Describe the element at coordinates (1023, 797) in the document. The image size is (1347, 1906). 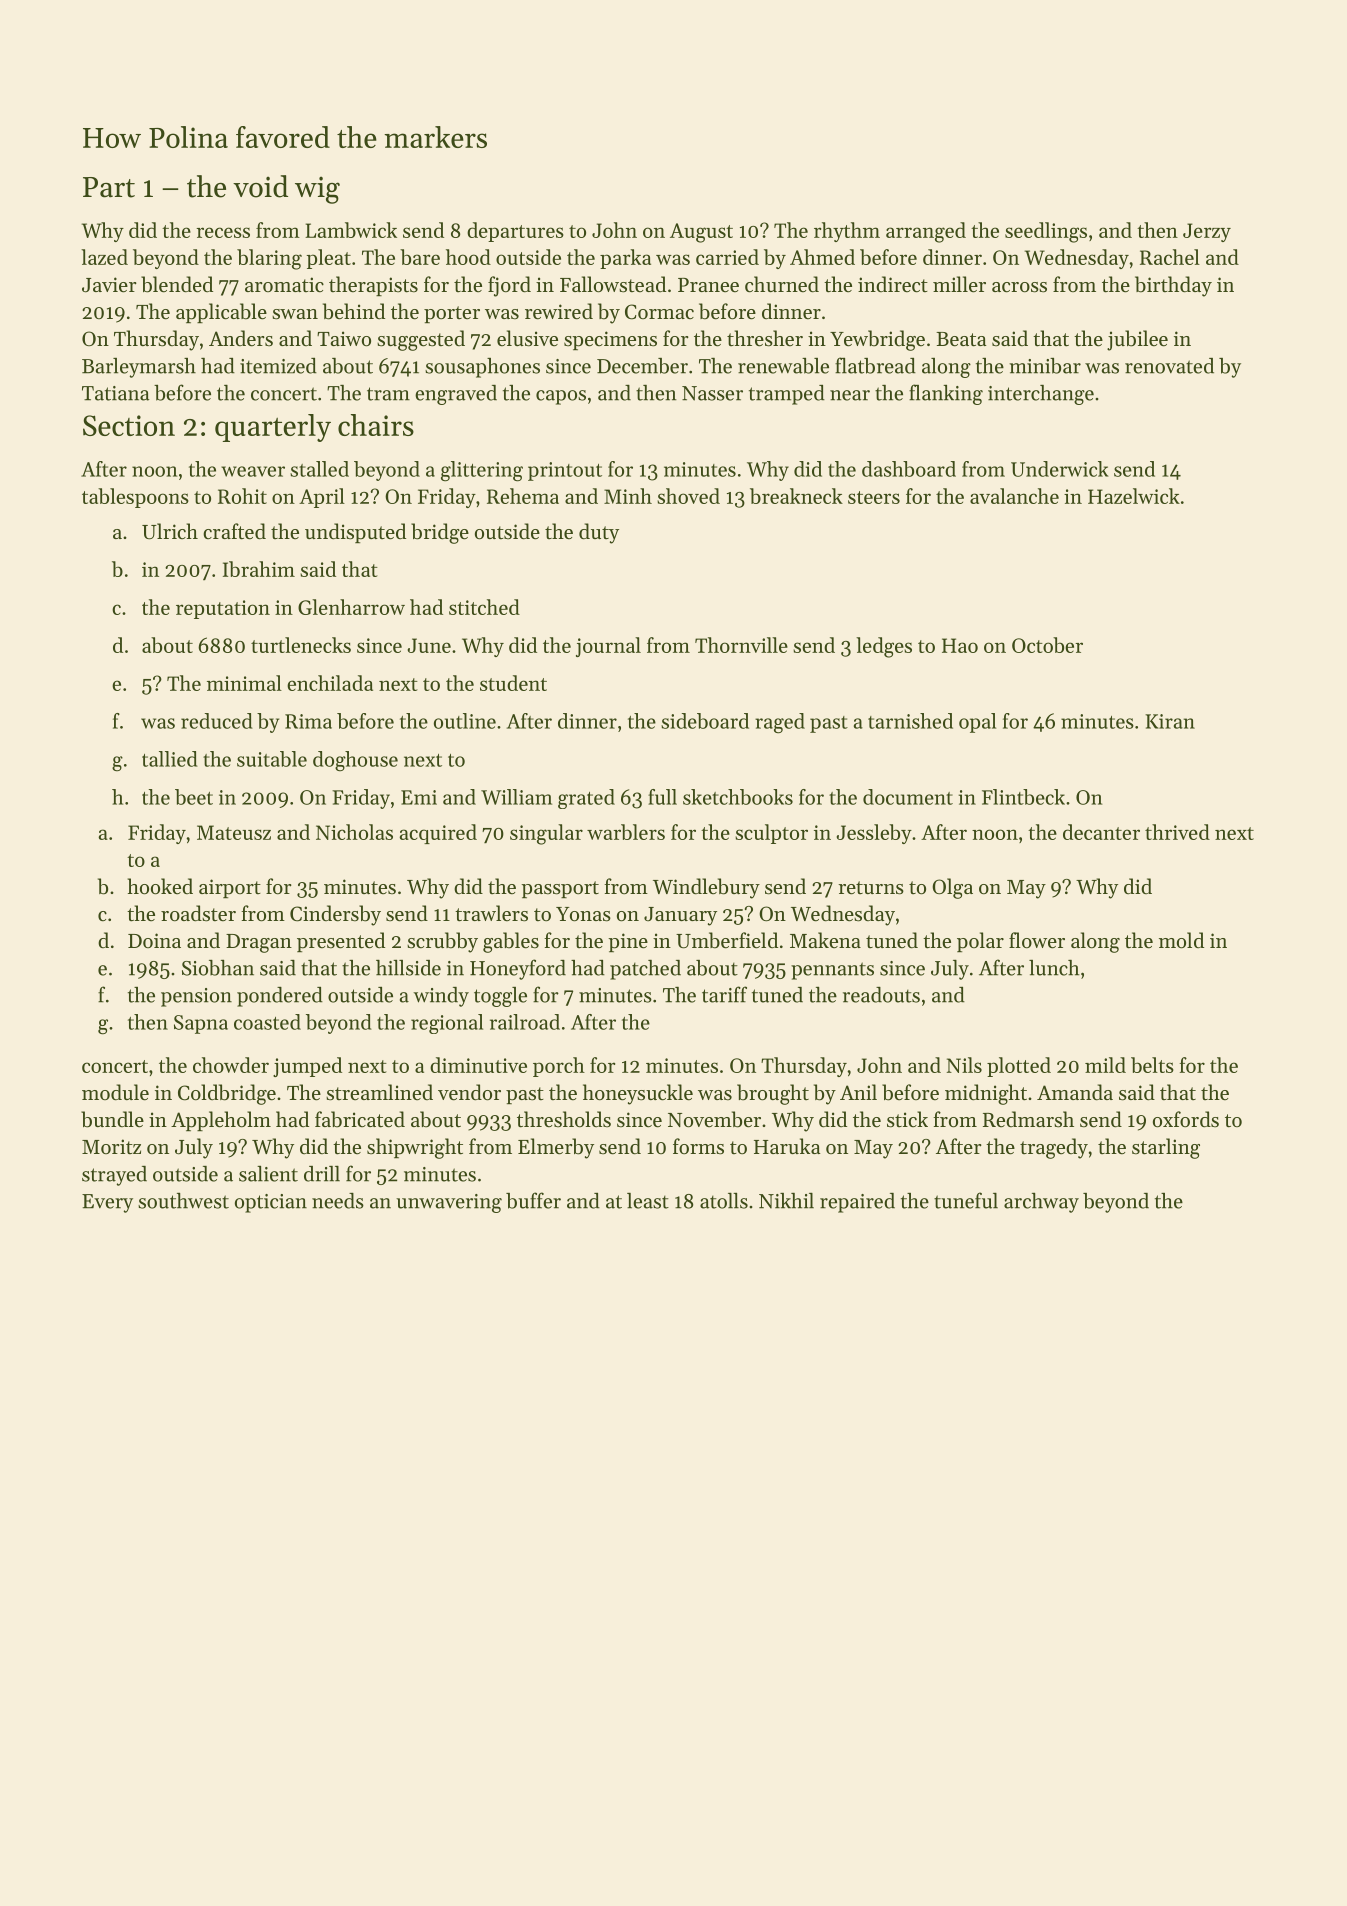
I see `Flintbeck` at that location.
